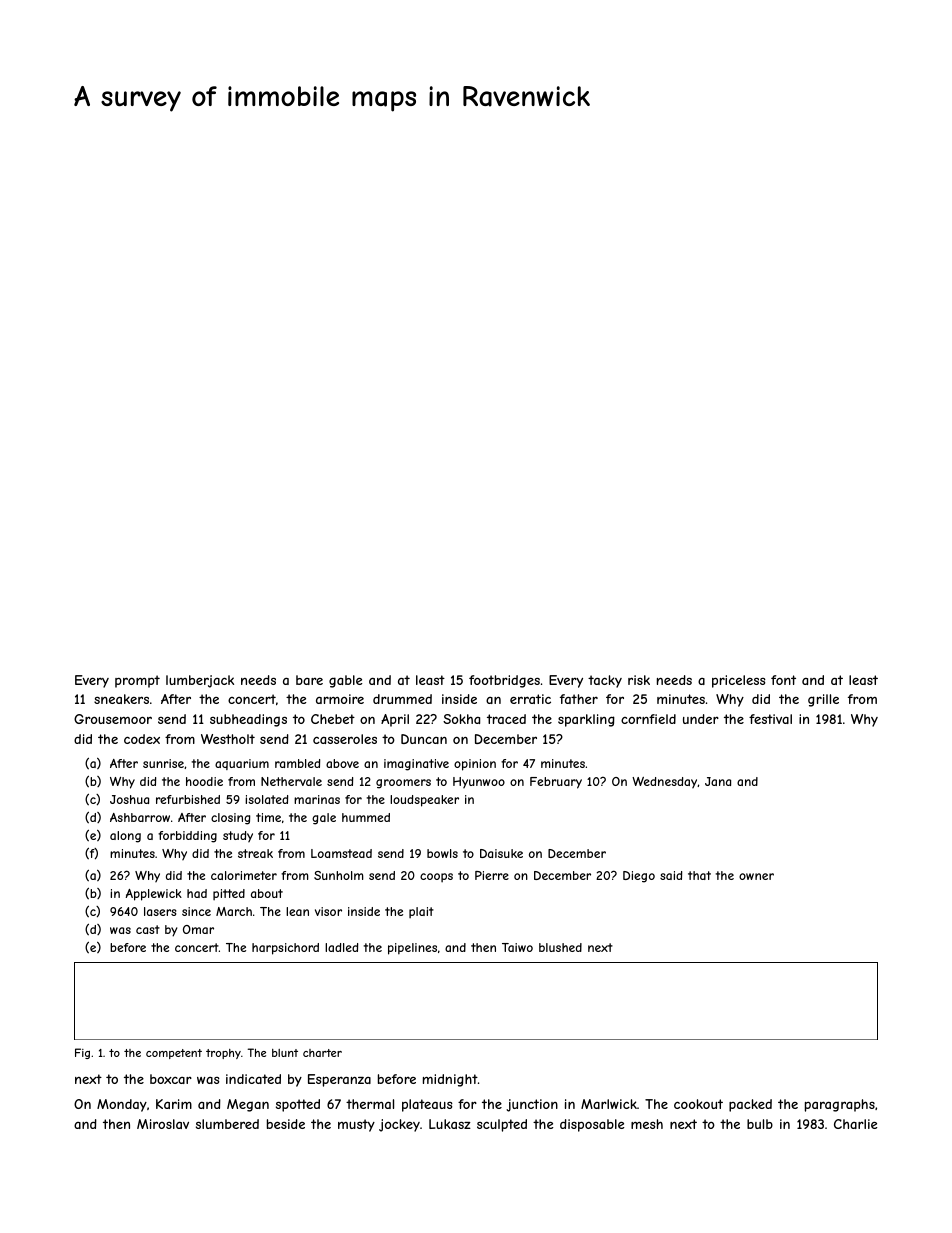 The width and height of the screenshot is (952, 1233). I want to click on plait, so click(421, 912).
